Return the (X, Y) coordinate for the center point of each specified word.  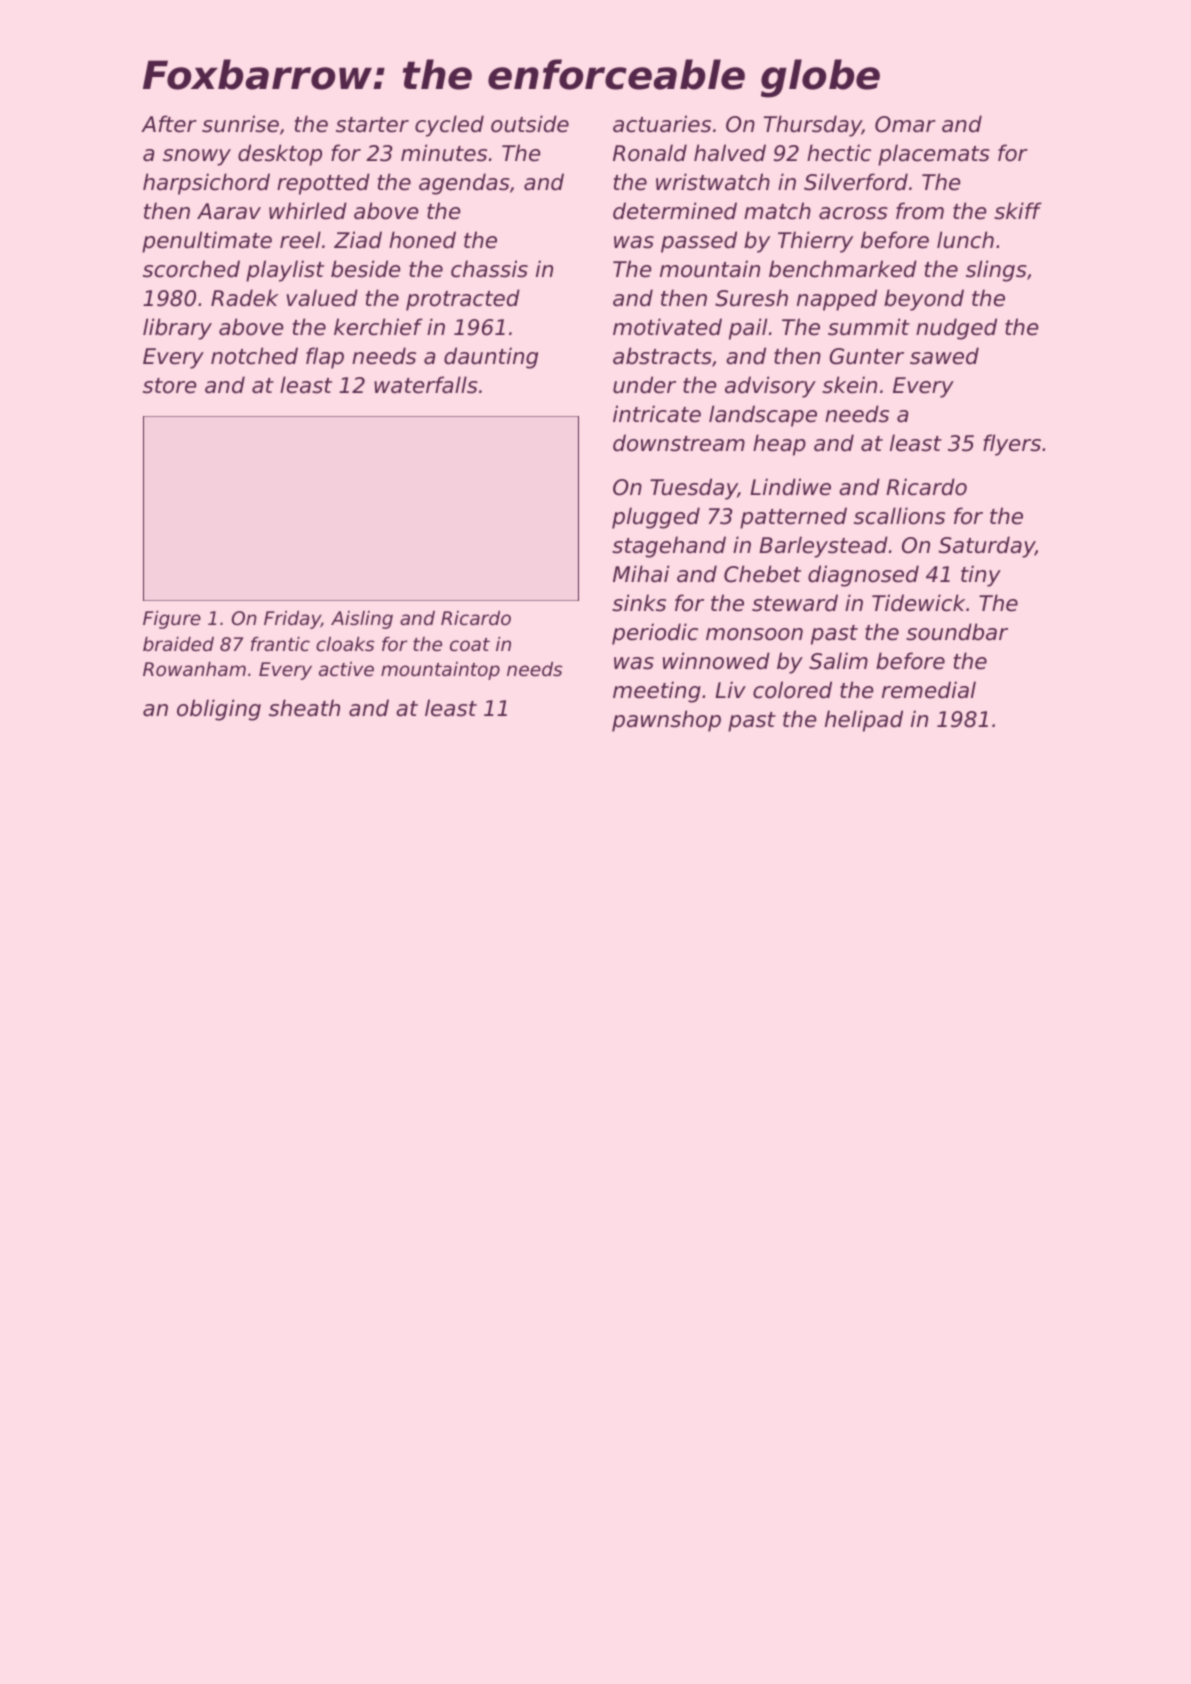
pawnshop (666, 721)
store (170, 386)
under (644, 385)
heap (779, 445)
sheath (304, 708)
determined (675, 211)
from (920, 211)
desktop (280, 155)
